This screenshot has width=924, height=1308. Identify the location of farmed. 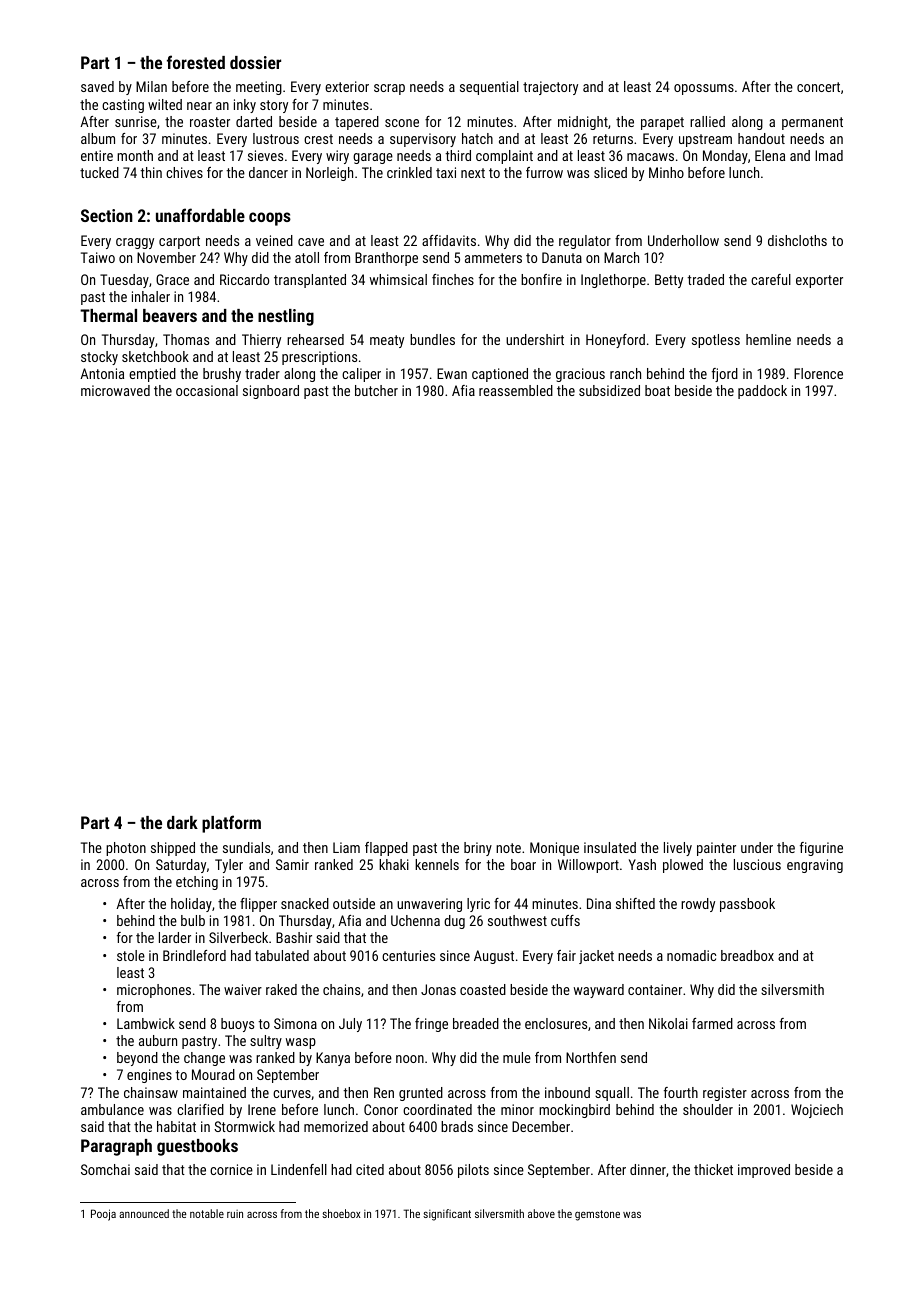
(712, 1023).
